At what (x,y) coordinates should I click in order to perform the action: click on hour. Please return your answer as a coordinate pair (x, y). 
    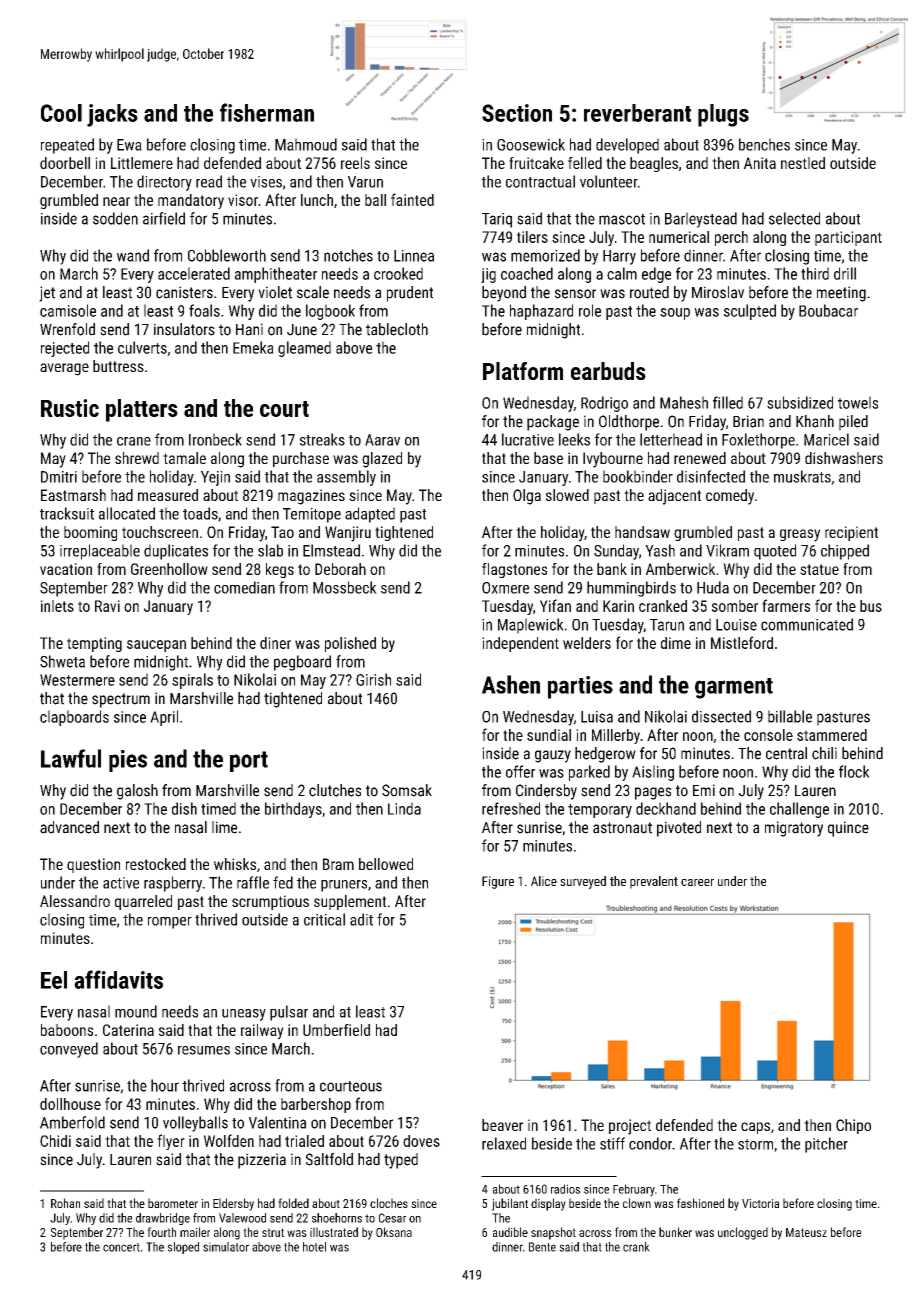
    Looking at the image, I should click on (165, 1085).
